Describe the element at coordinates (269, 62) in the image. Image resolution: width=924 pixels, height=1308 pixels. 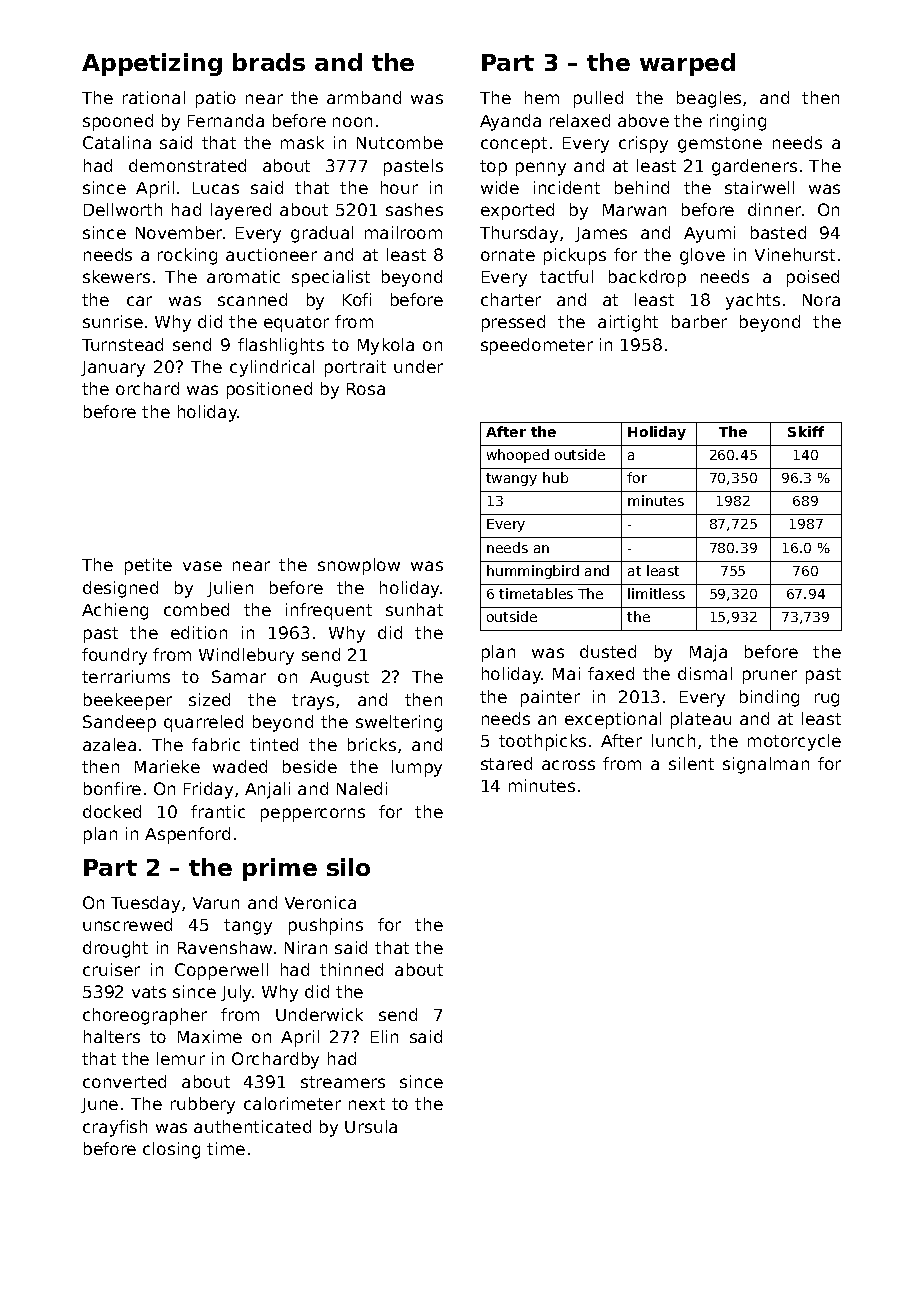
I see `brads` at that location.
